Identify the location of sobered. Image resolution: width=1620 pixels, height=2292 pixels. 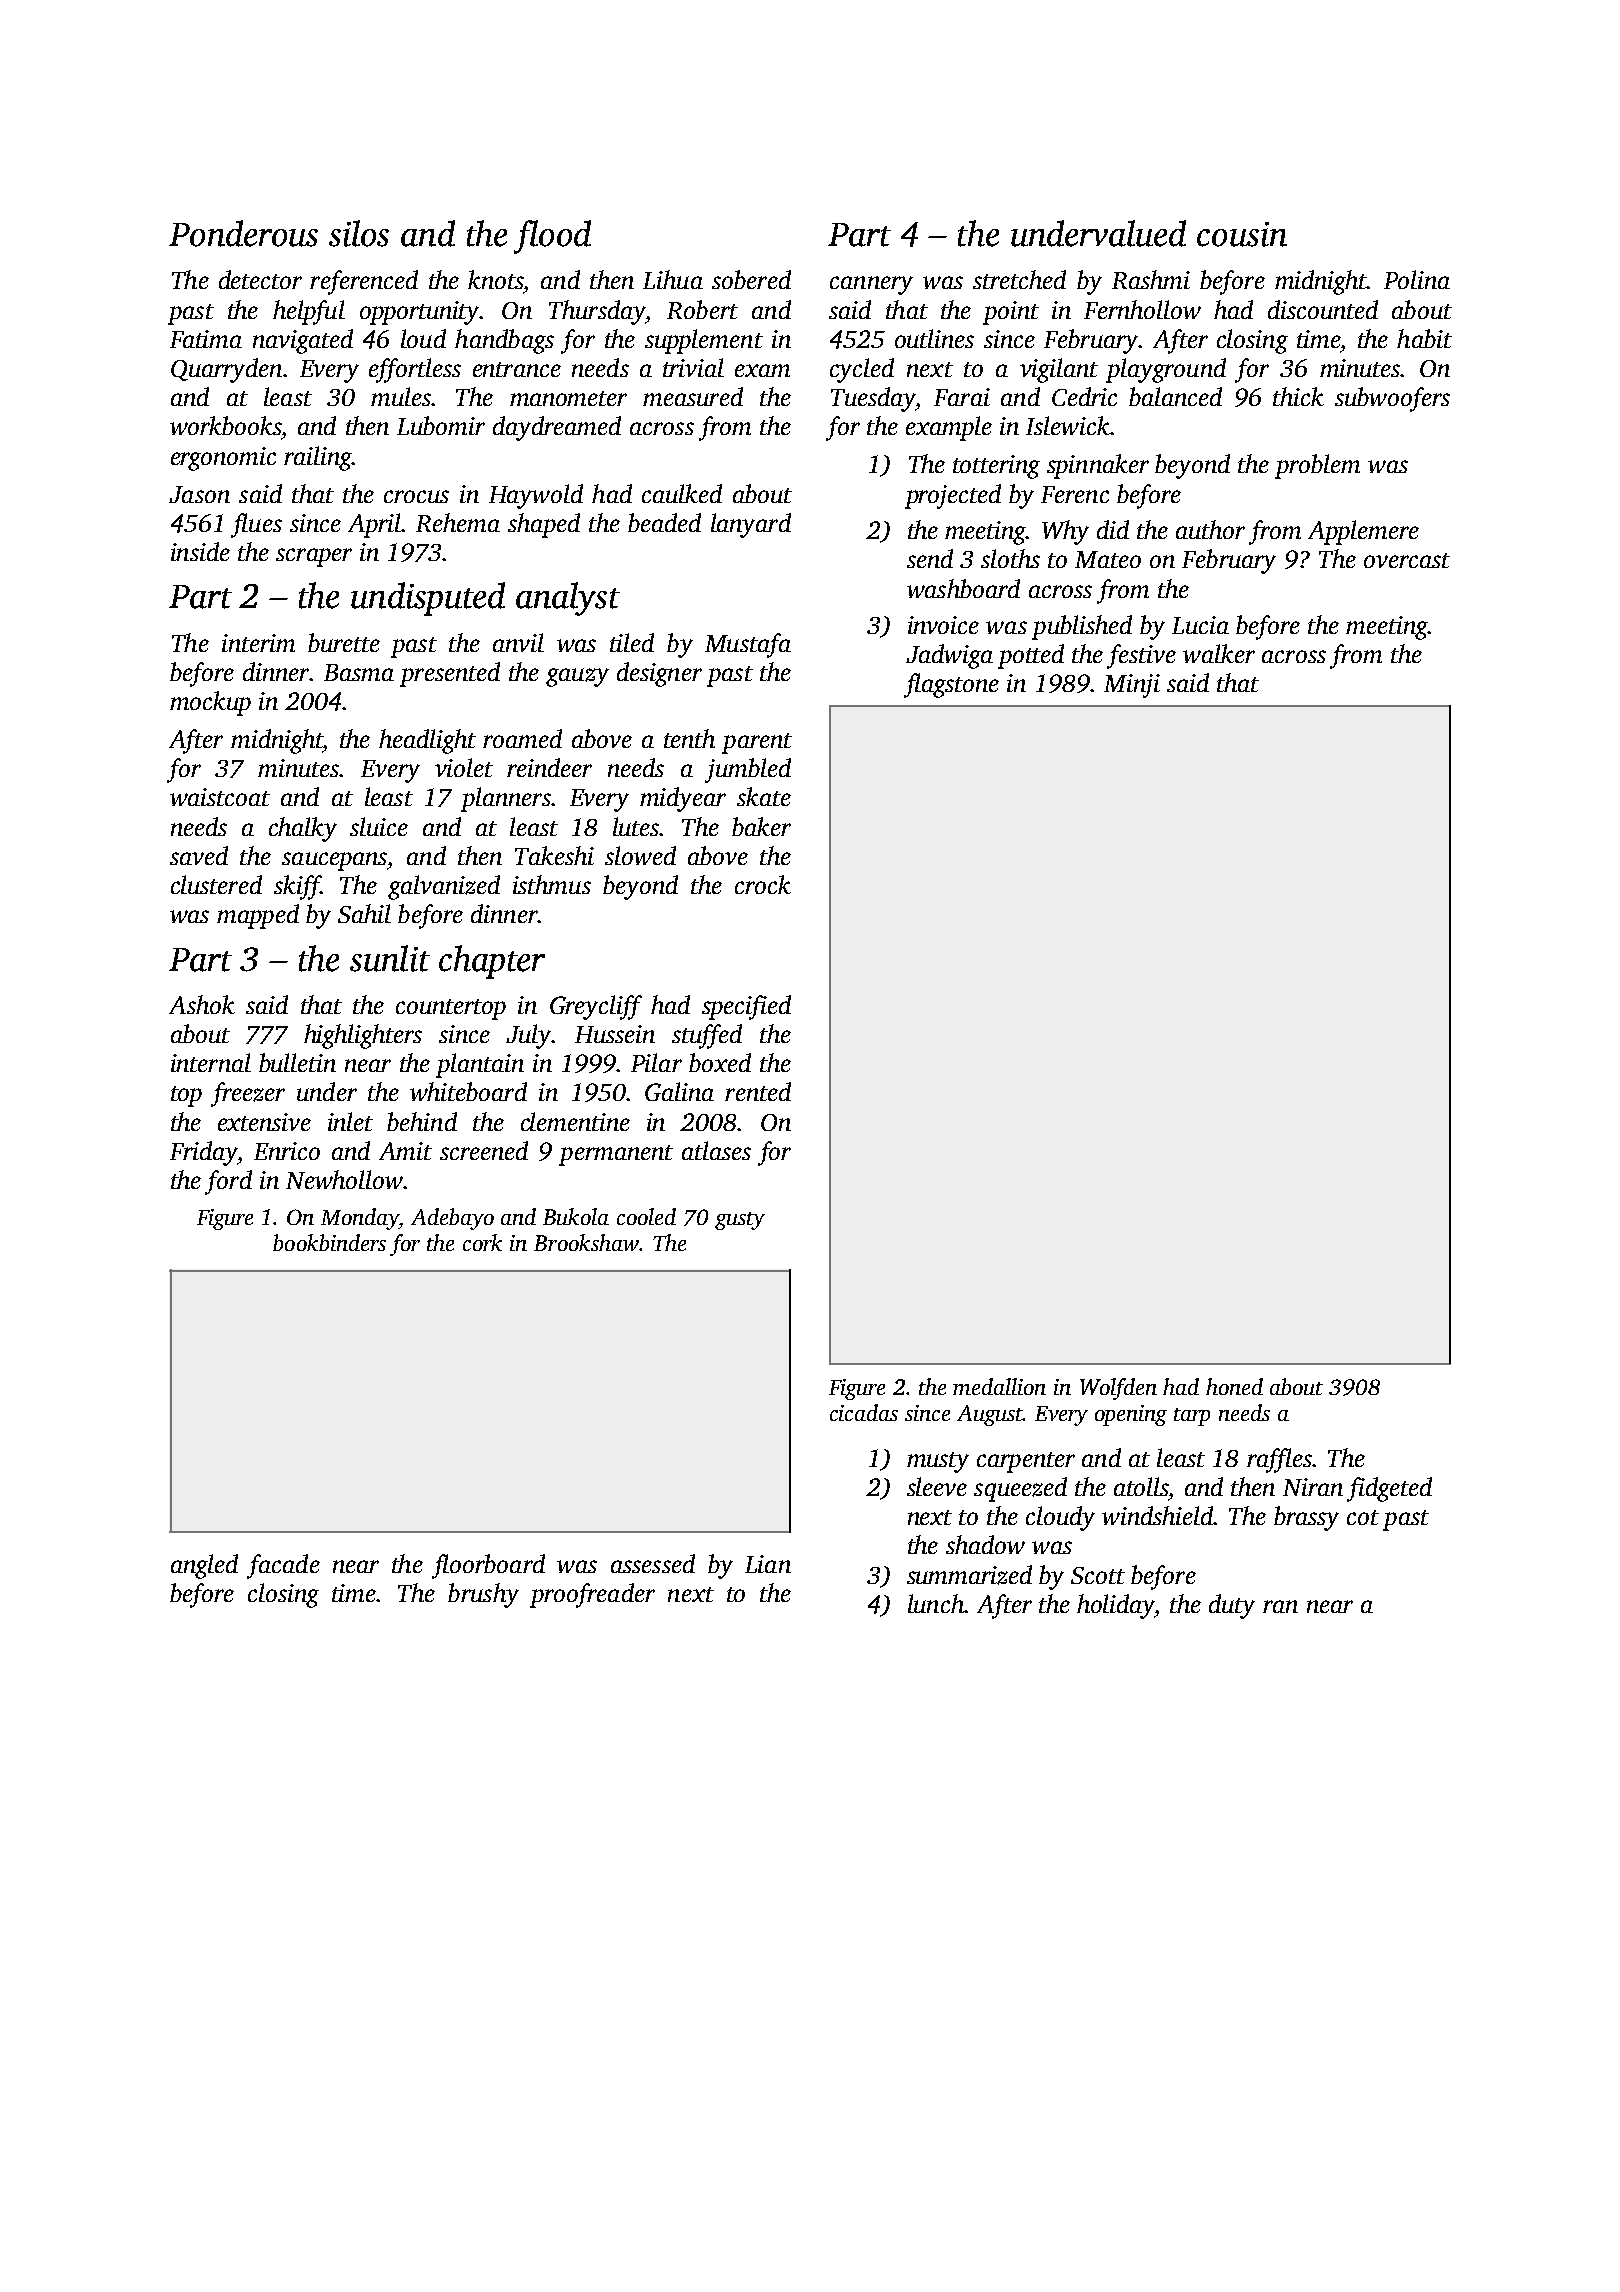
(751, 279).
